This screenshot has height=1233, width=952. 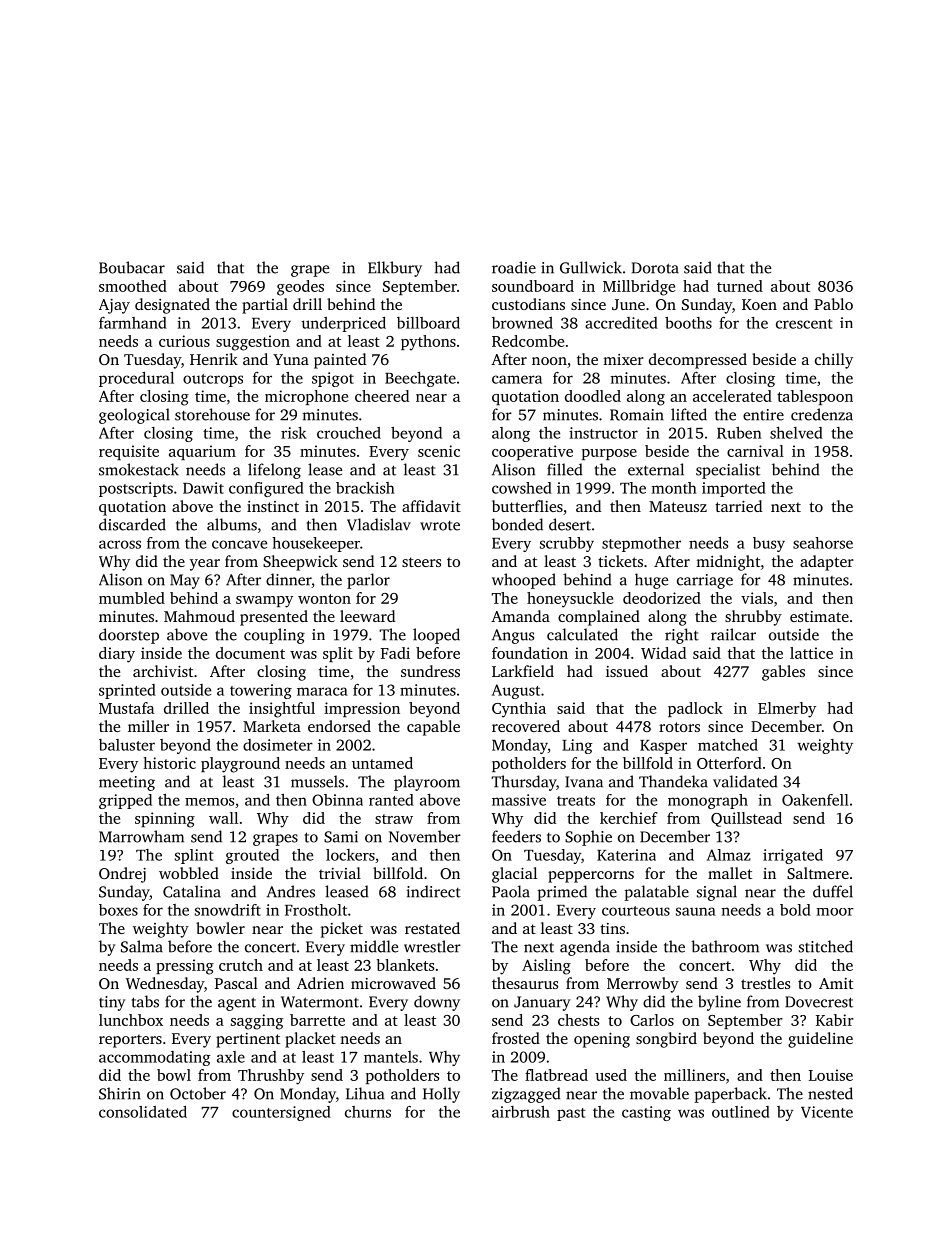 I want to click on Merrowby, so click(x=643, y=985).
